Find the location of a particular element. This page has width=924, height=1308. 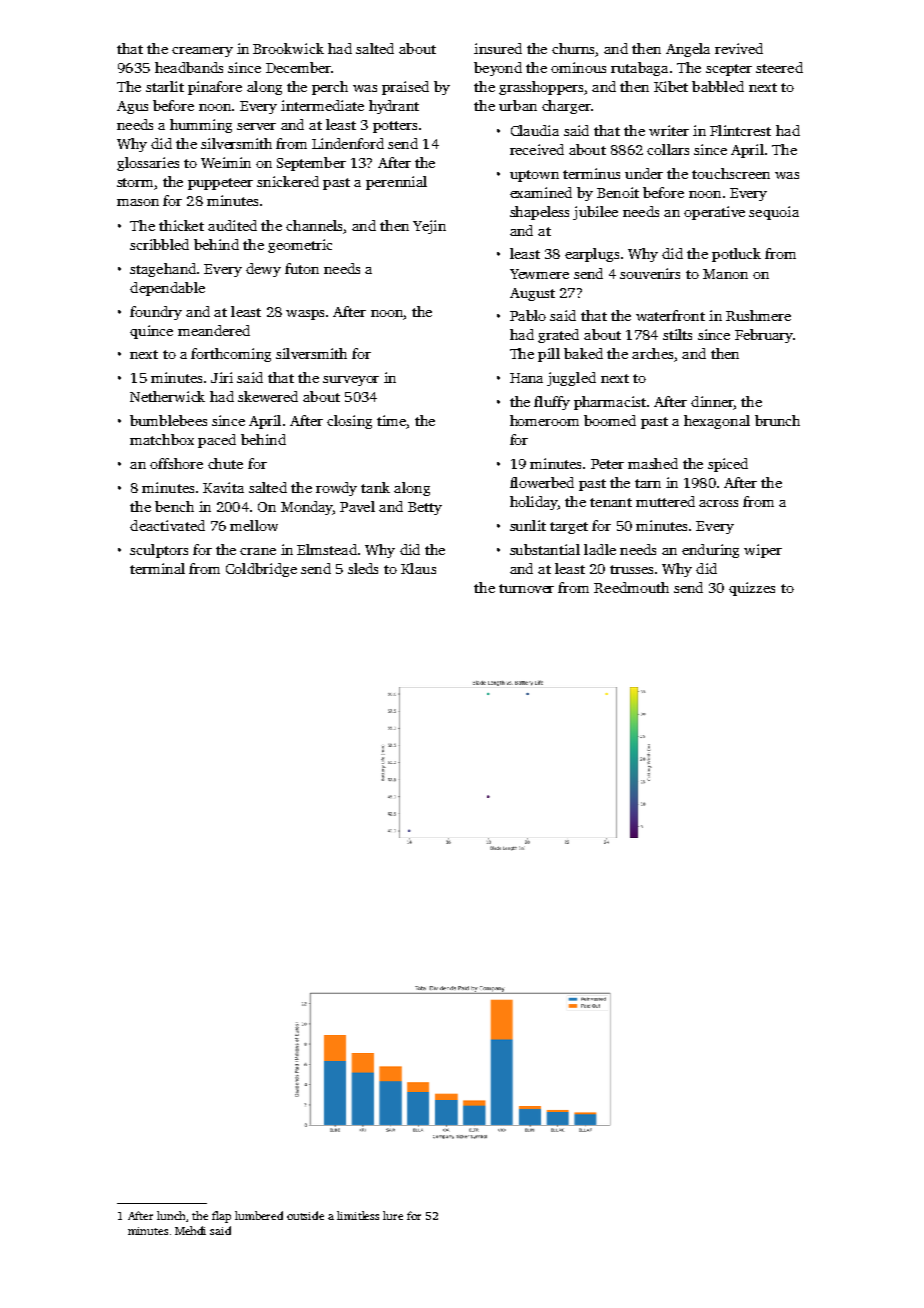

pill is located at coordinates (549, 355).
